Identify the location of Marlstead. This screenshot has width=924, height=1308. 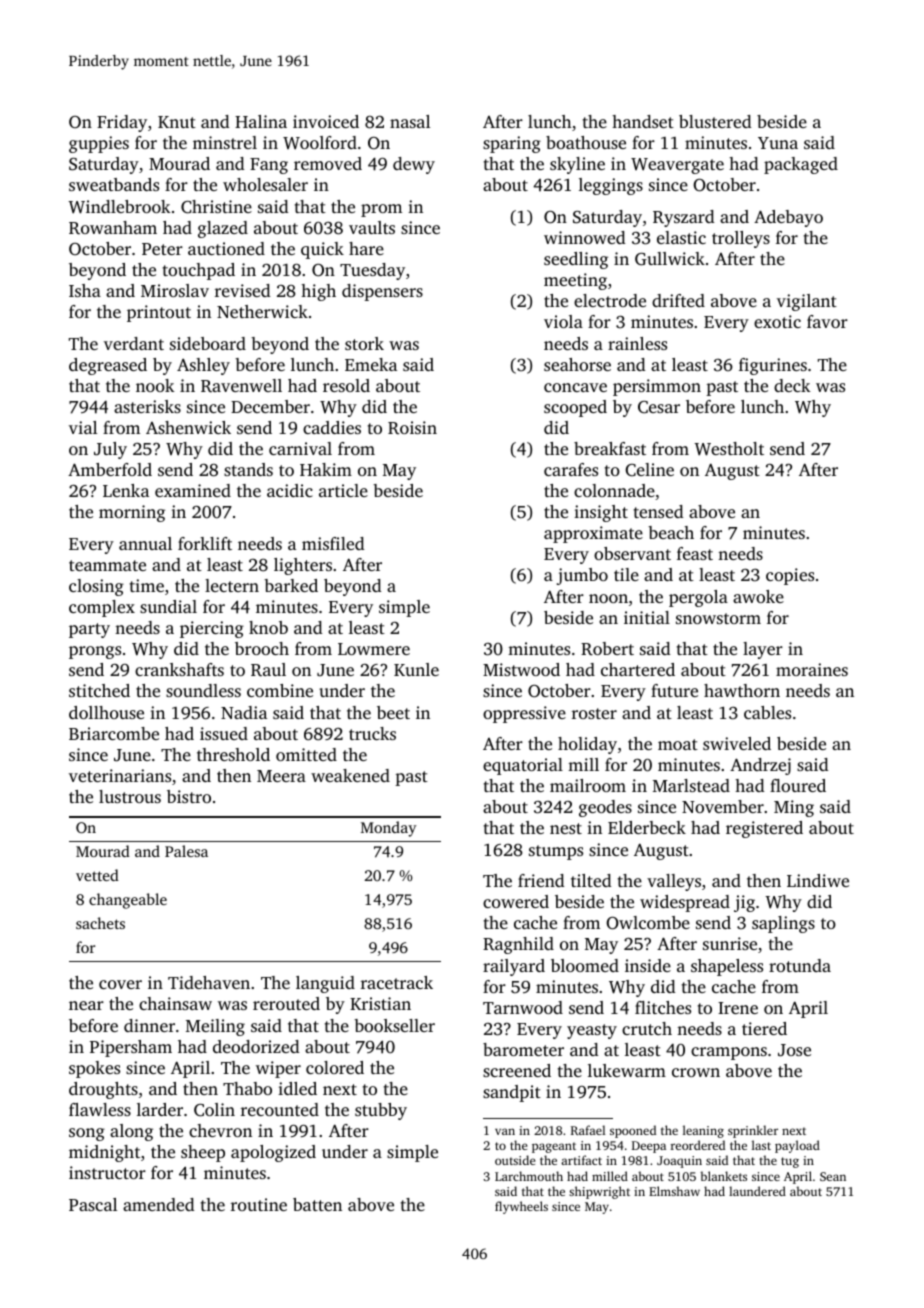
(691, 785).
